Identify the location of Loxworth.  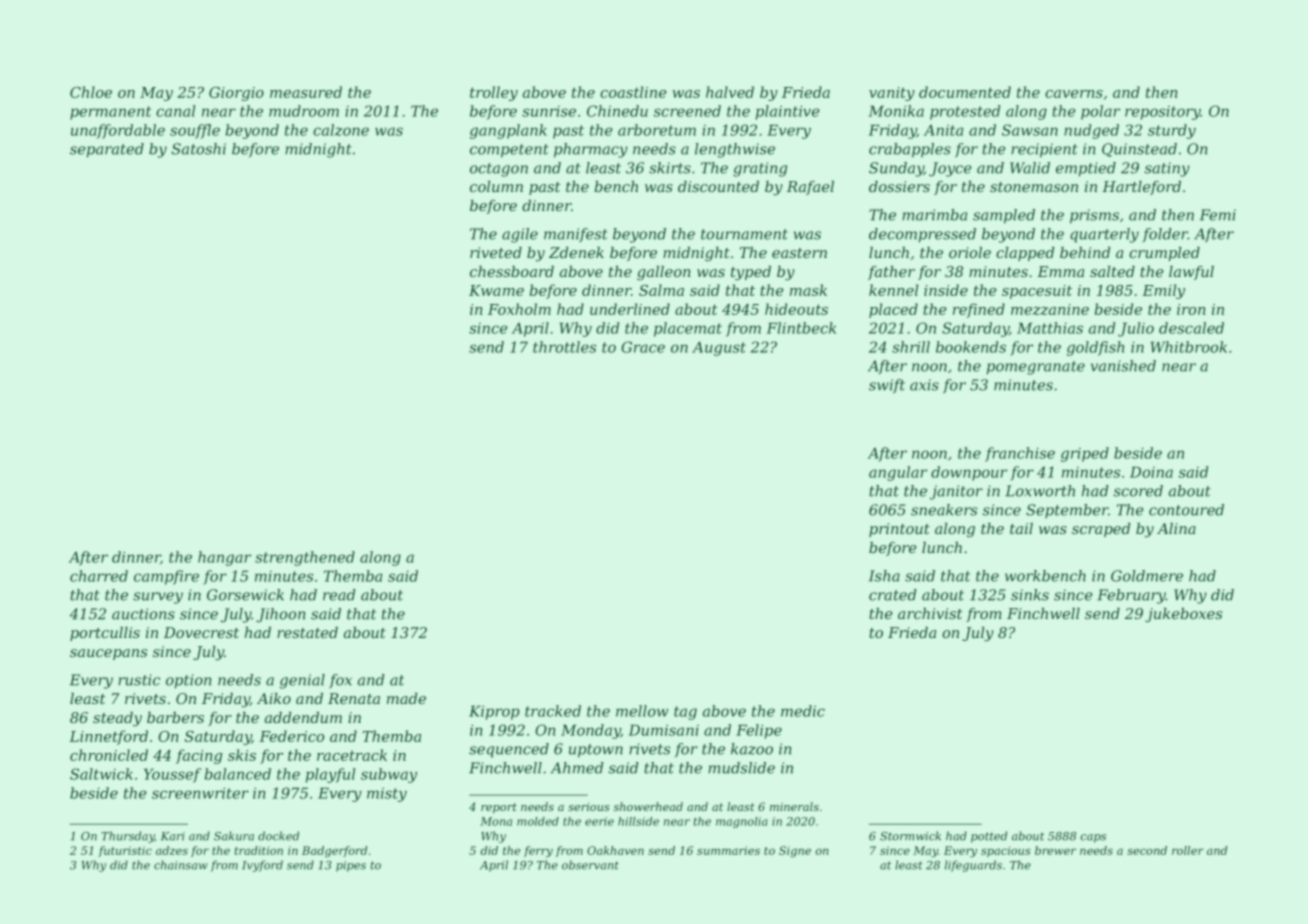
(1040, 491).
